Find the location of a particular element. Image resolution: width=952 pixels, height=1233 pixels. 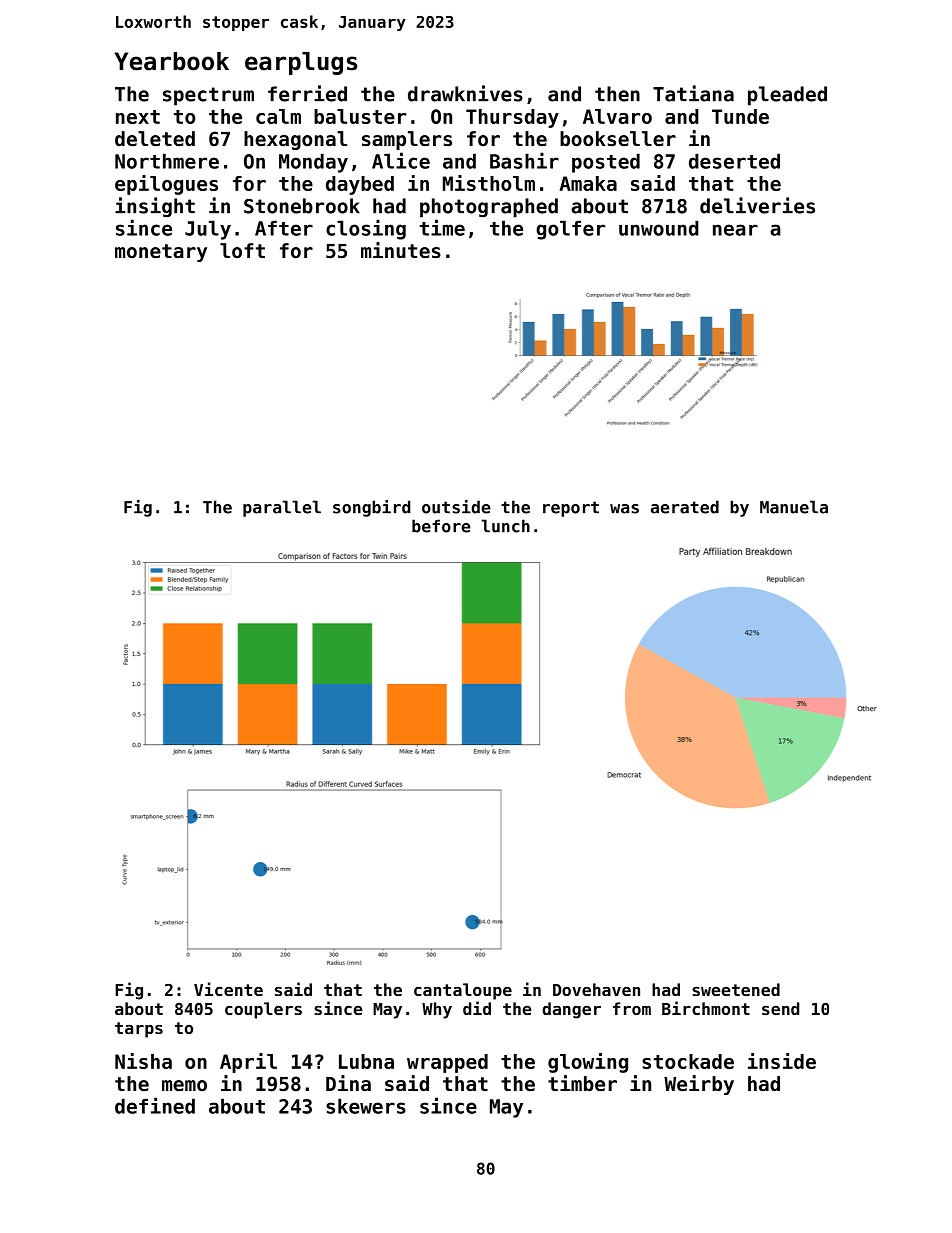

parallel is located at coordinates (282, 508).
